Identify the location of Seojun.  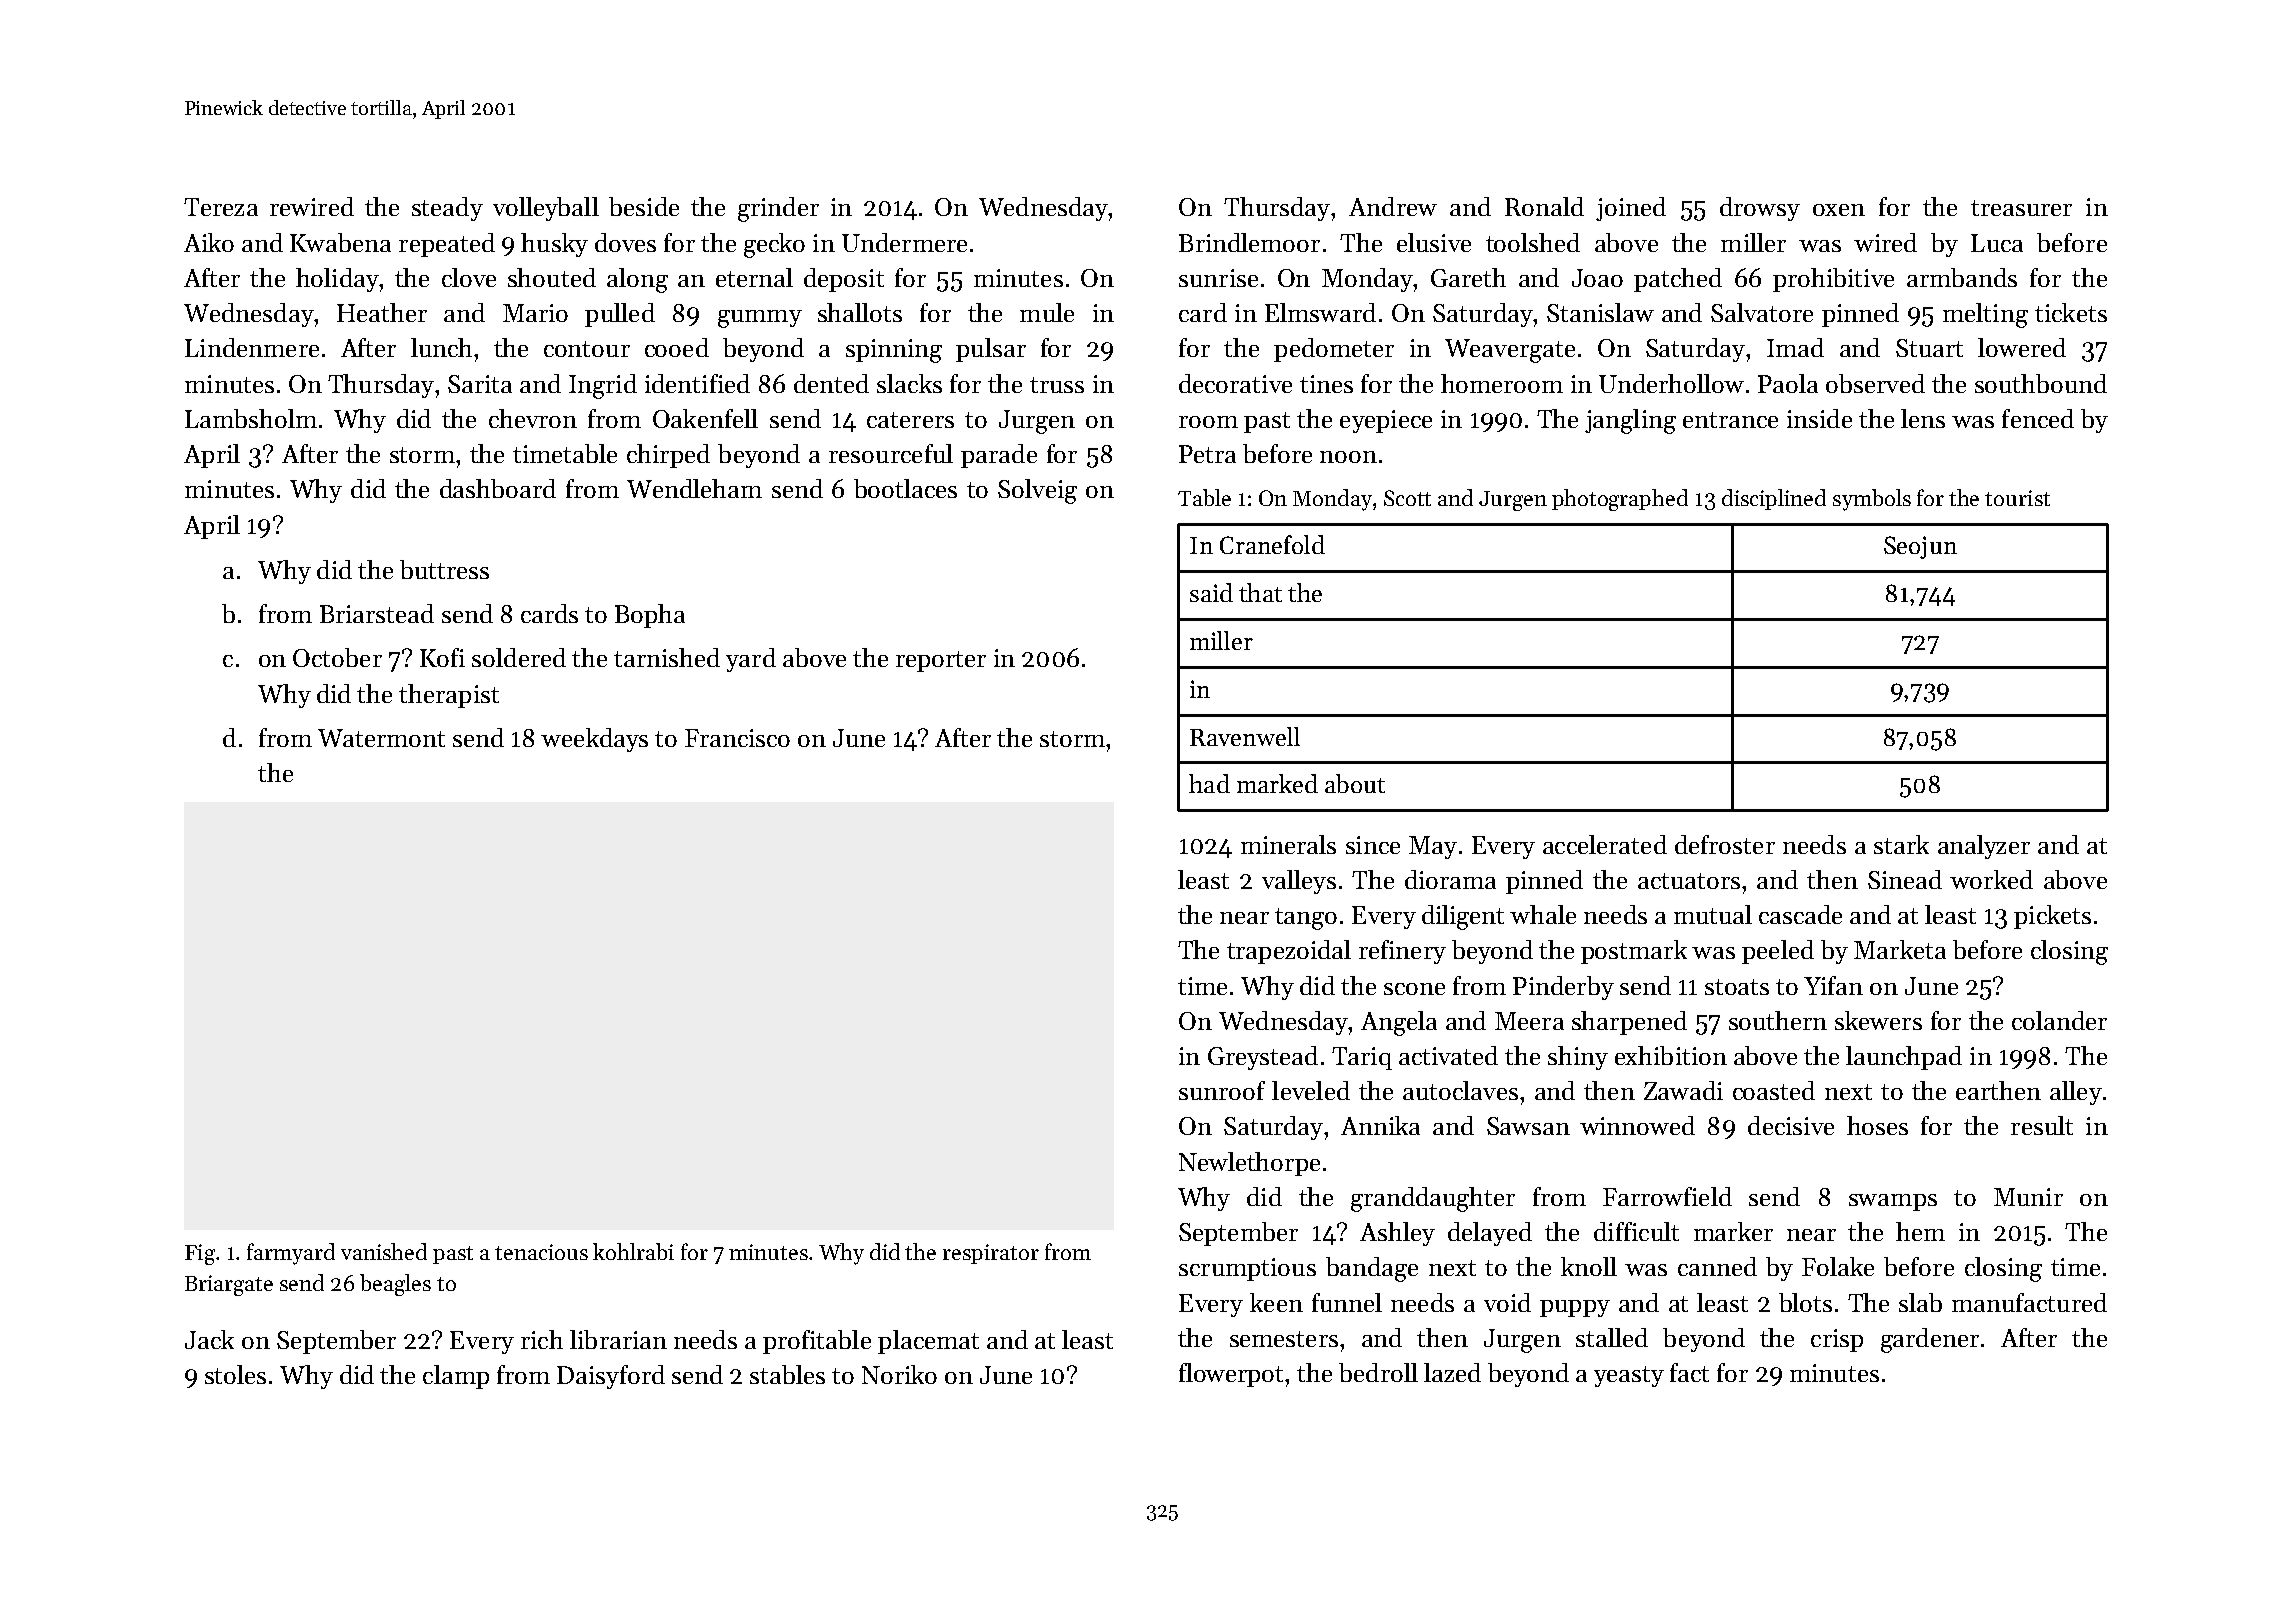
(1920, 547).
